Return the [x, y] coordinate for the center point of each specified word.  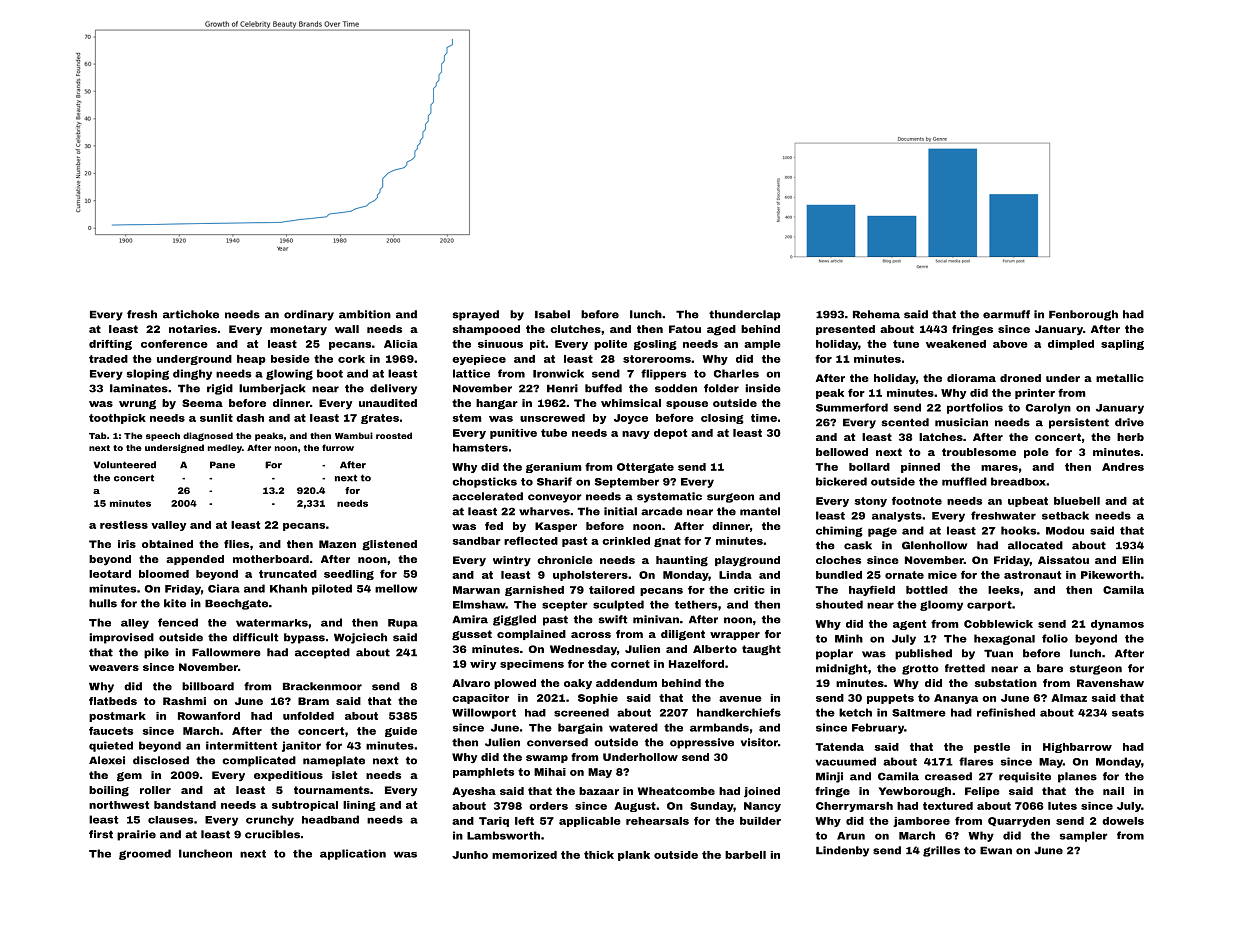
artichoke [191, 314]
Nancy [762, 807]
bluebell [1077, 501]
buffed [603, 388]
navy [636, 435]
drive [1129, 422]
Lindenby [842, 851]
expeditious [288, 776]
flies [236, 544]
